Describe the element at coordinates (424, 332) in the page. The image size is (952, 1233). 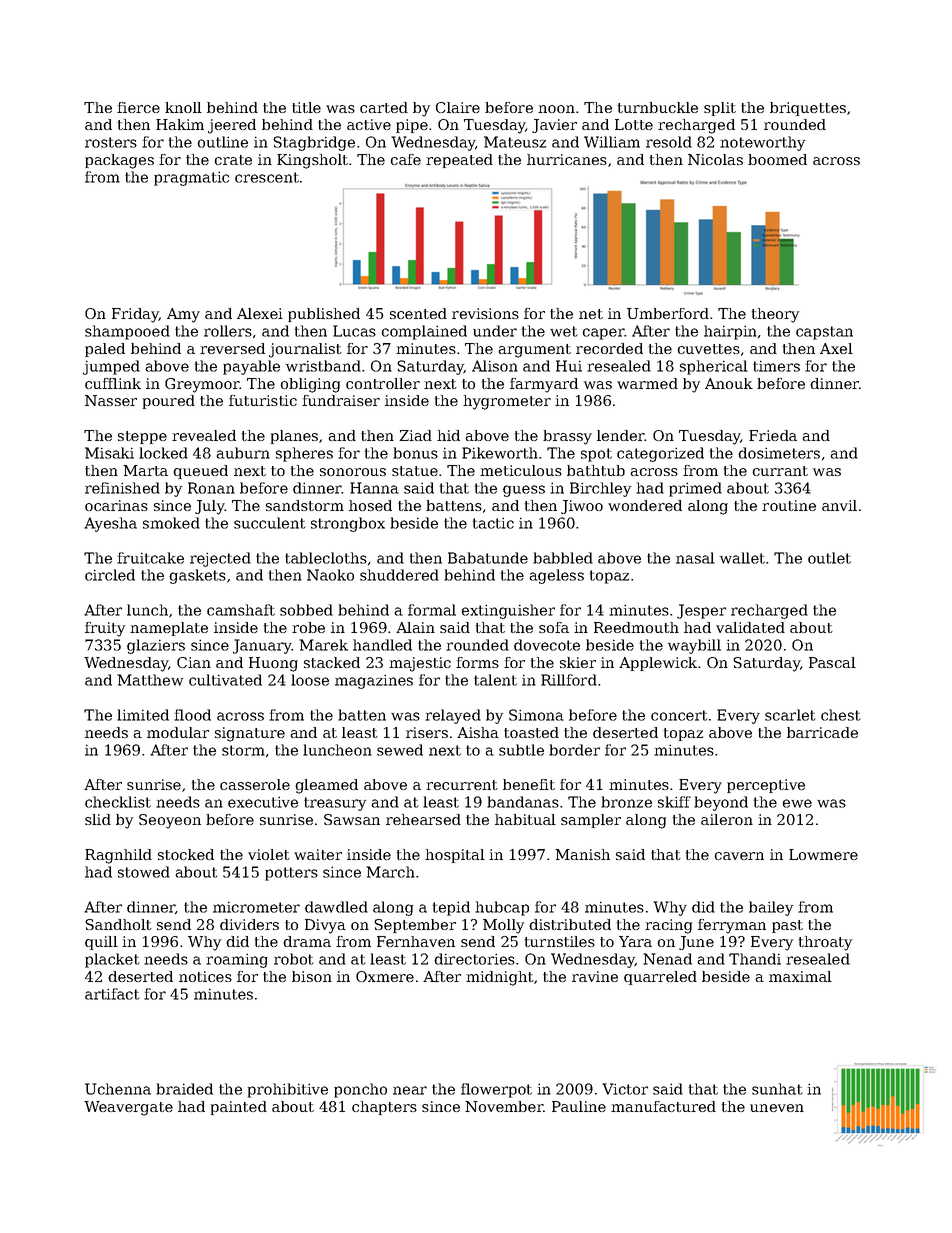
I see `complained` at that location.
